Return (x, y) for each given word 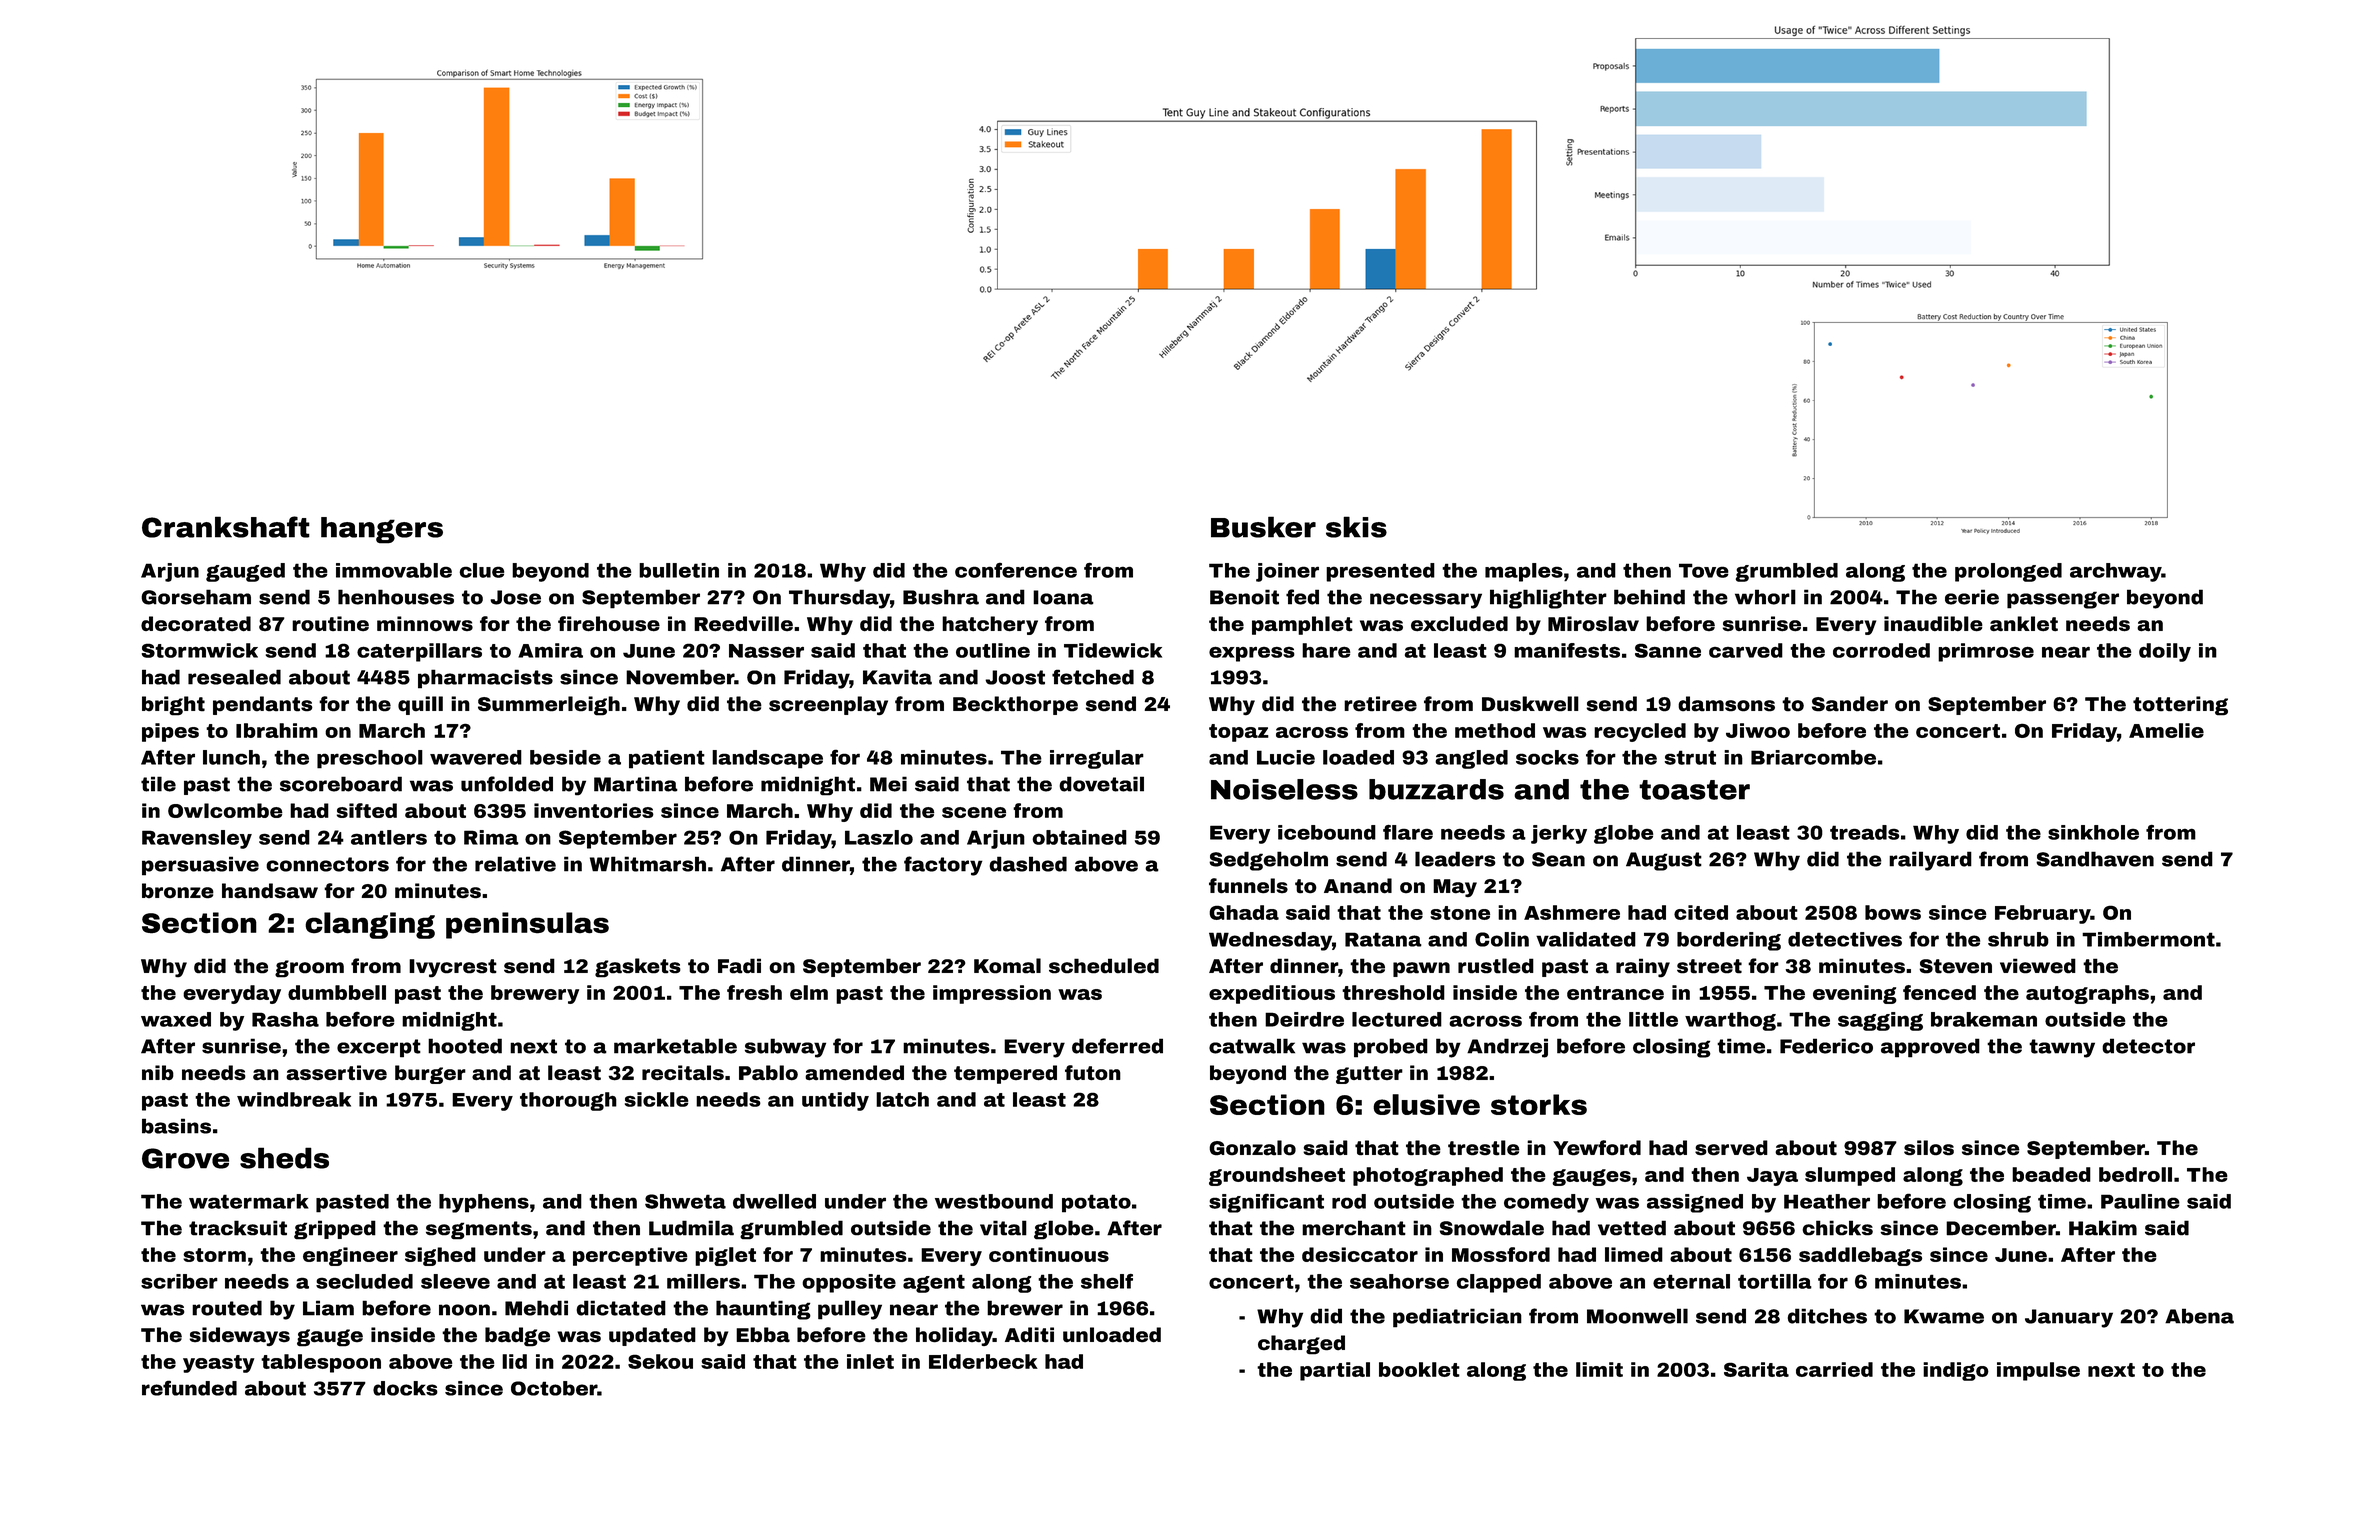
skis (1356, 527)
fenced (1939, 992)
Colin (1502, 939)
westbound (994, 1201)
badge (517, 1337)
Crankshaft (226, 527)
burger (430, 1074)
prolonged (2008, 572)
